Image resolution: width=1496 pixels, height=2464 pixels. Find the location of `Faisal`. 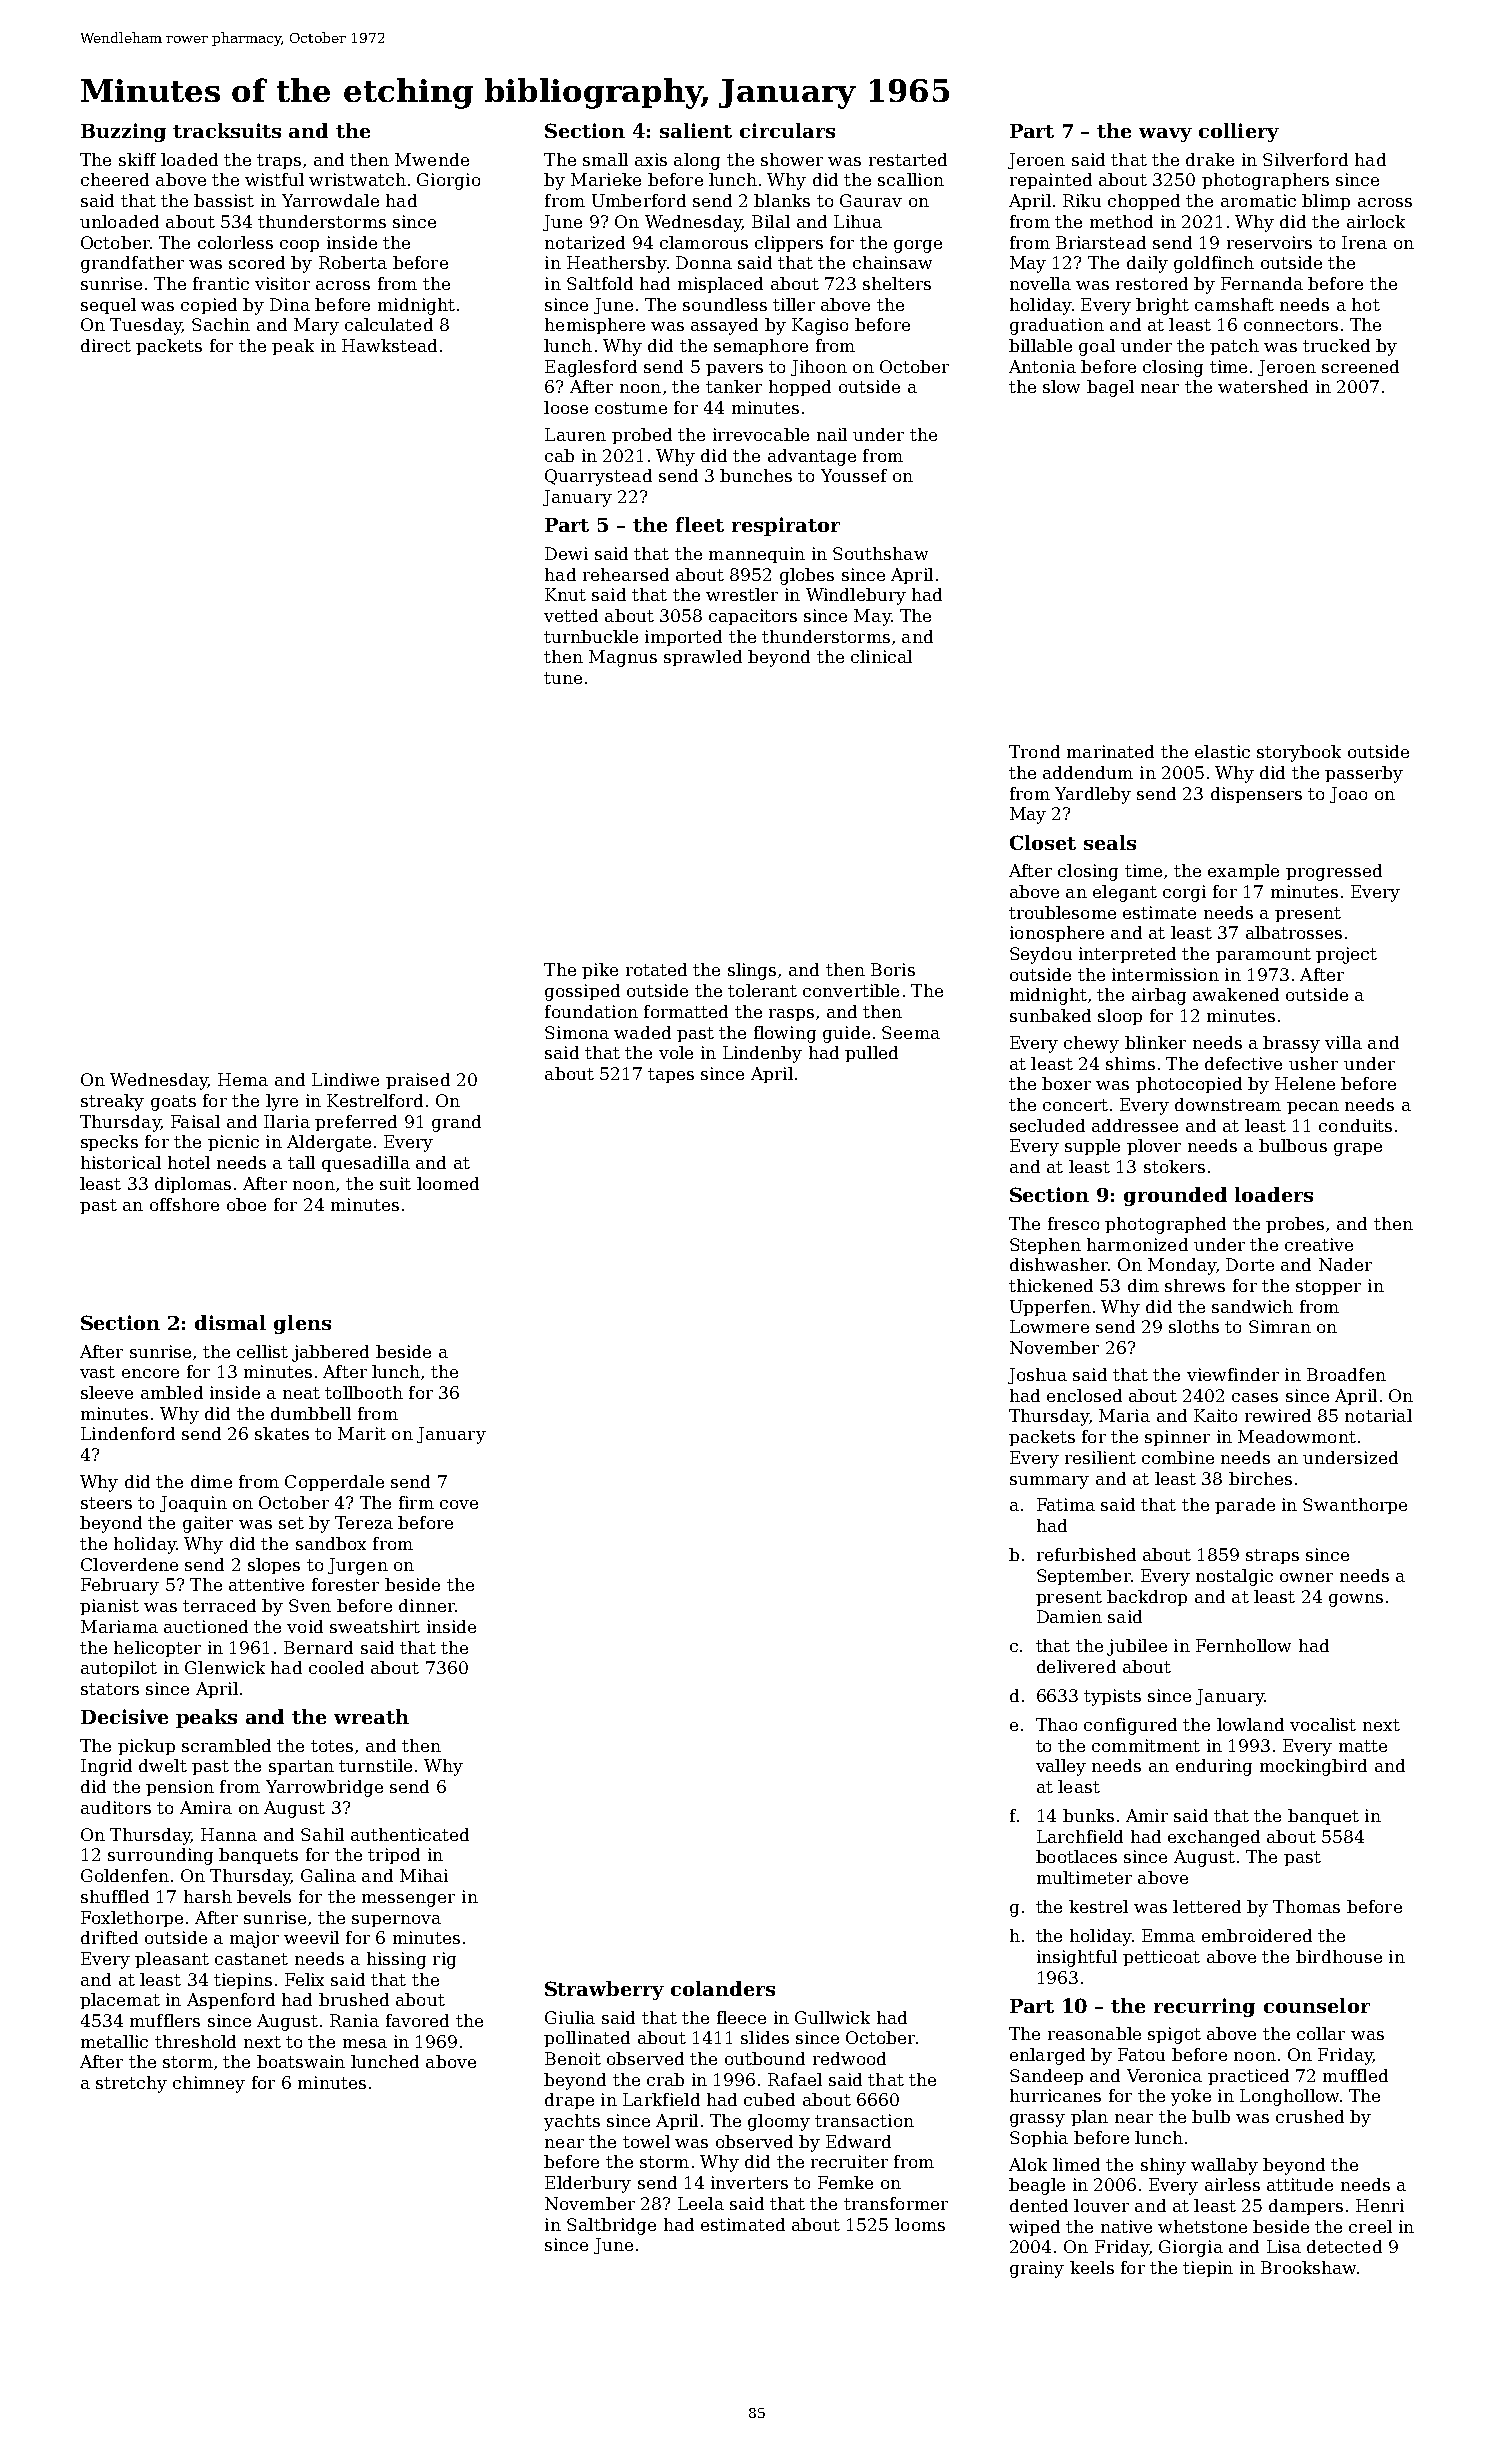

Faisal is located at coordinates (195, 1121).
